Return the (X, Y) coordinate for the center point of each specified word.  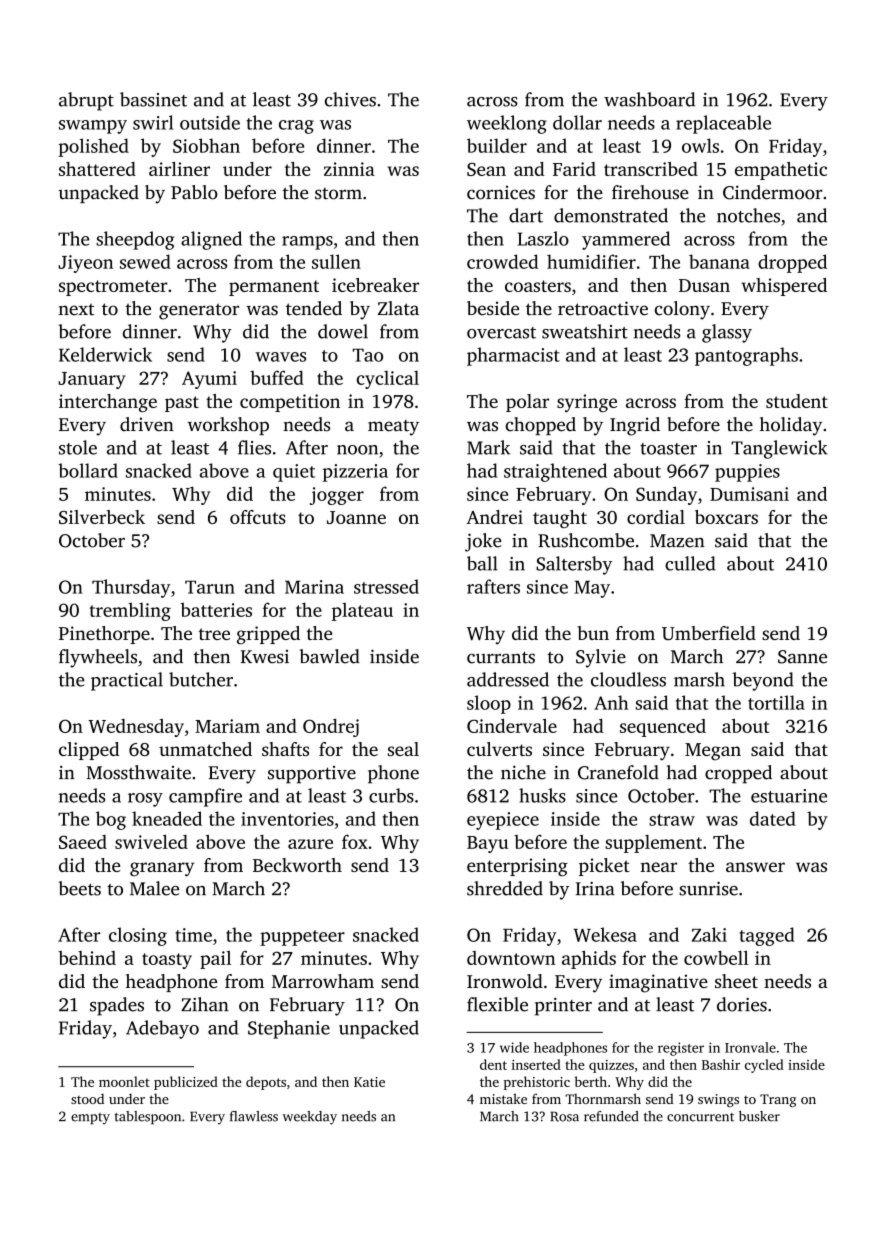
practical (127, 681)
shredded (505, 888)
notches (748, 215)
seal (403, 749)
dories (742, 1004)
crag (296, 127)
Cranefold (618, 772)
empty (90, 1119)
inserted (536, 1064)
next (76, 310)
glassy (727, 333)
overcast (501, 333)
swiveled (151, 841)
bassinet (153, 99)
